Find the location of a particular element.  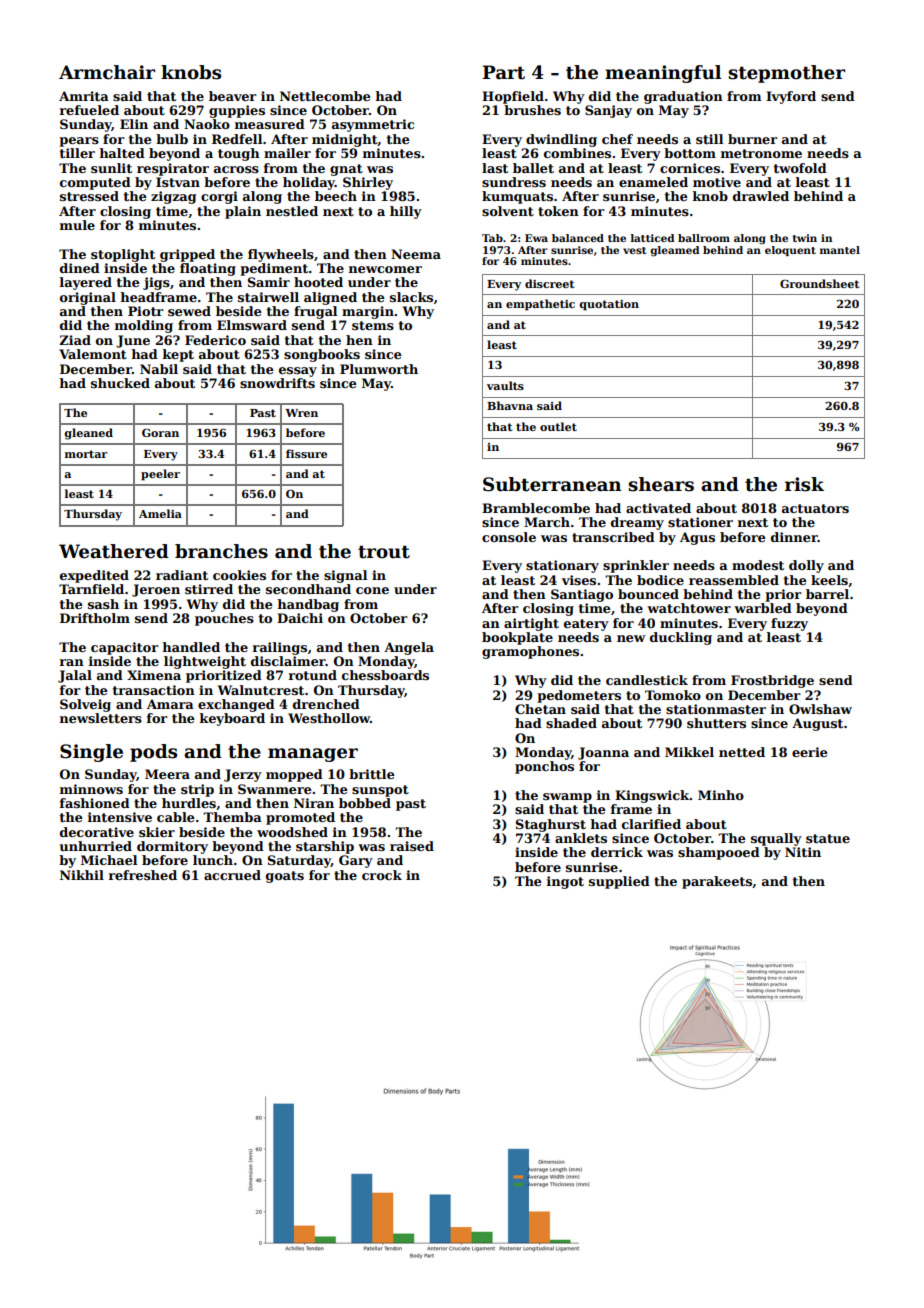

dinner is located at coordinates (794, 537).
